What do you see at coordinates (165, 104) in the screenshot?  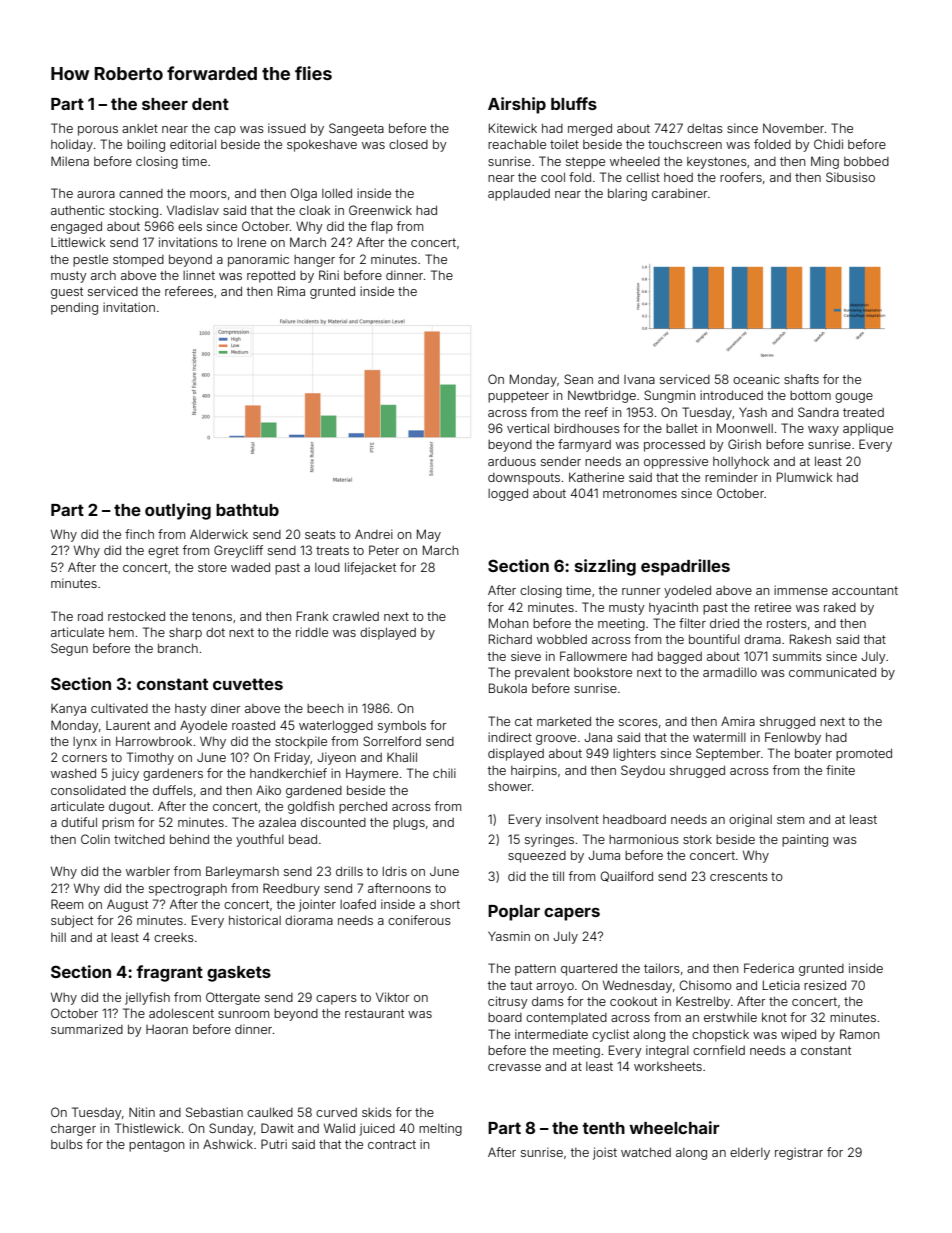 I see `sheer` at bounding box center [165, 104].
